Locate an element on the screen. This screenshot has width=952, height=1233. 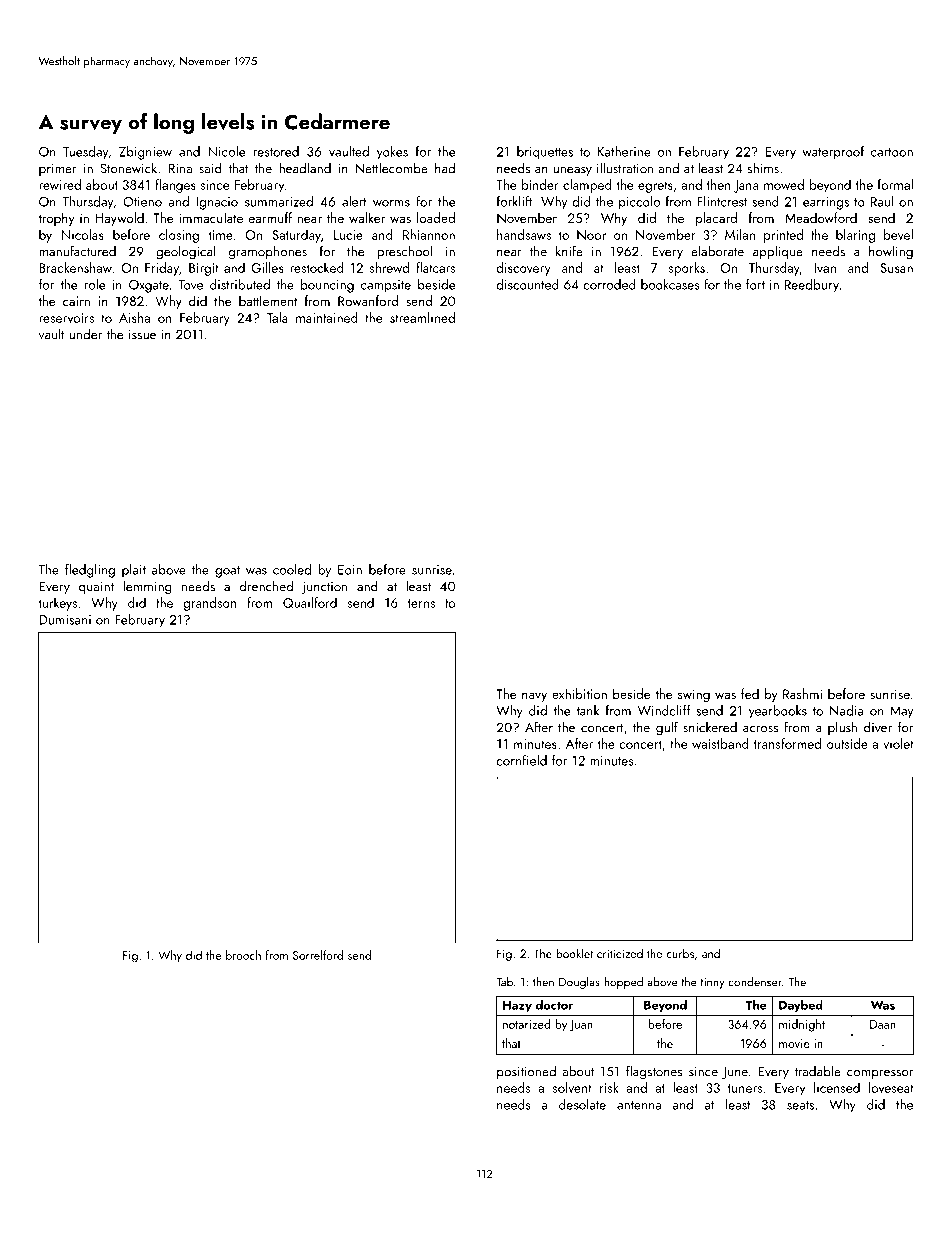
shims is located at coordinates (763, 168).
